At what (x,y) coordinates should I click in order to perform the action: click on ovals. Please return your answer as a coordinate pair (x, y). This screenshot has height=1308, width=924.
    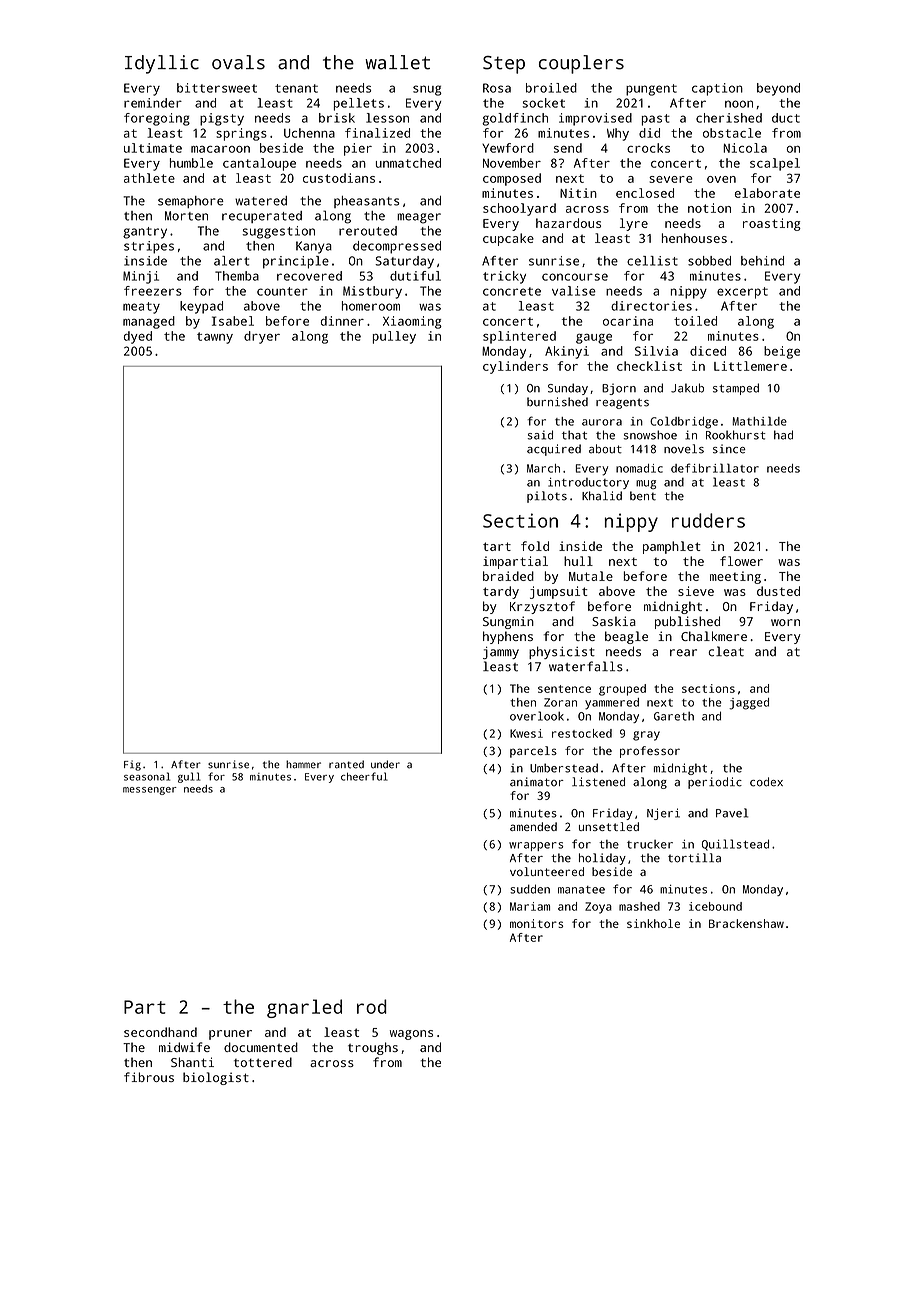
    Looking at the image, I should click on (238, 62).
